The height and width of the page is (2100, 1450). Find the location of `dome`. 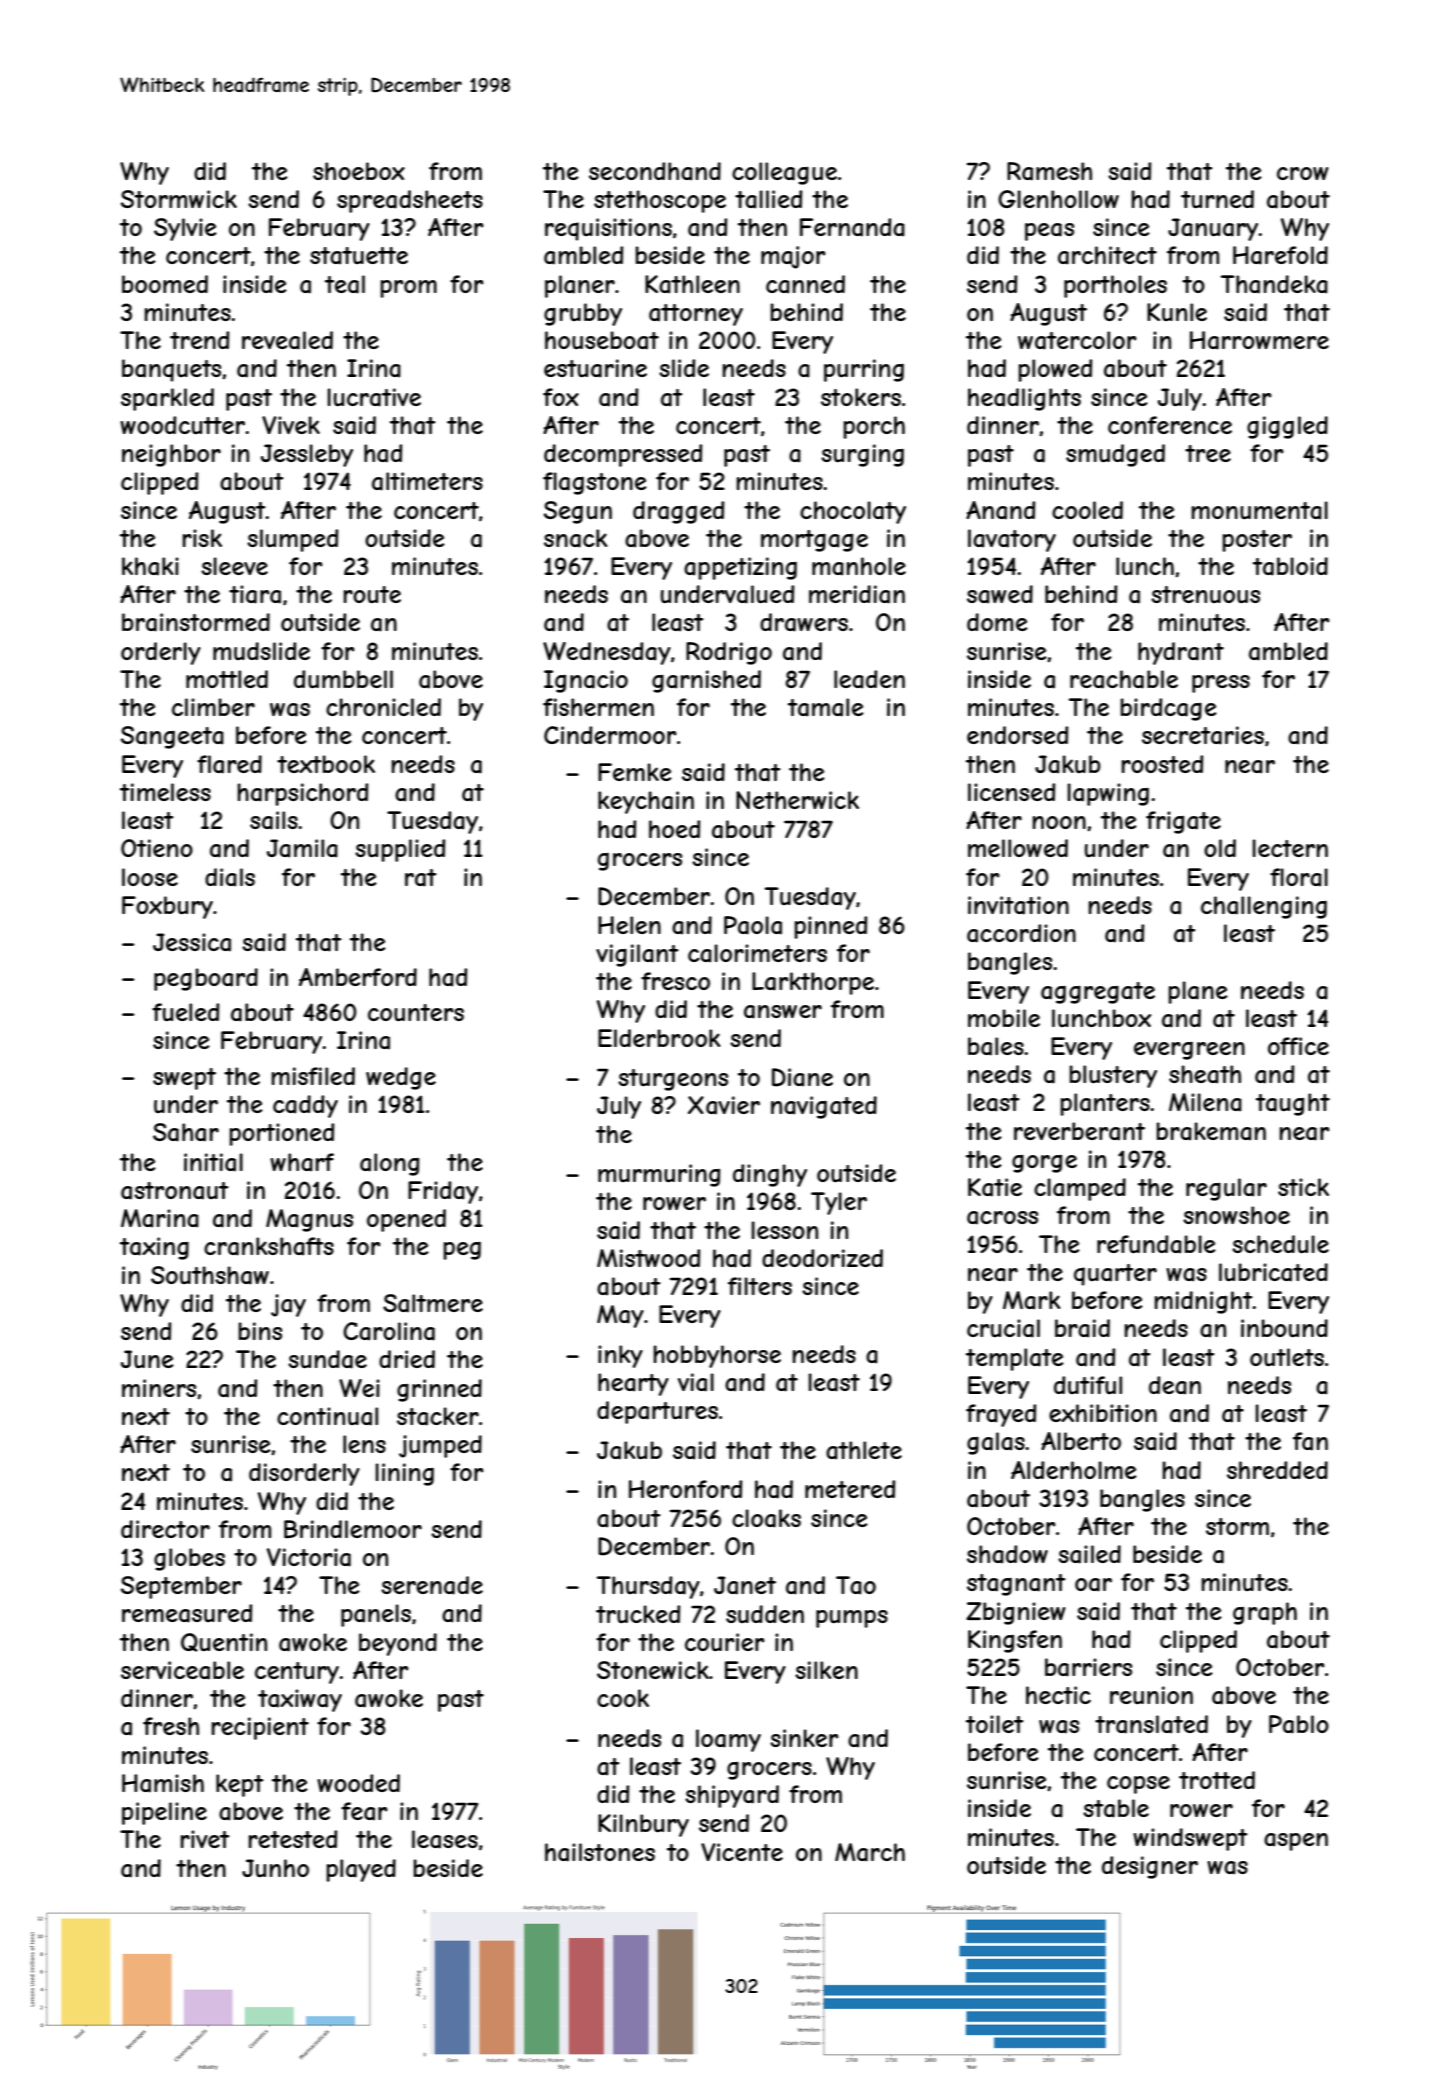

dome is located at coordinates (997, 622).
